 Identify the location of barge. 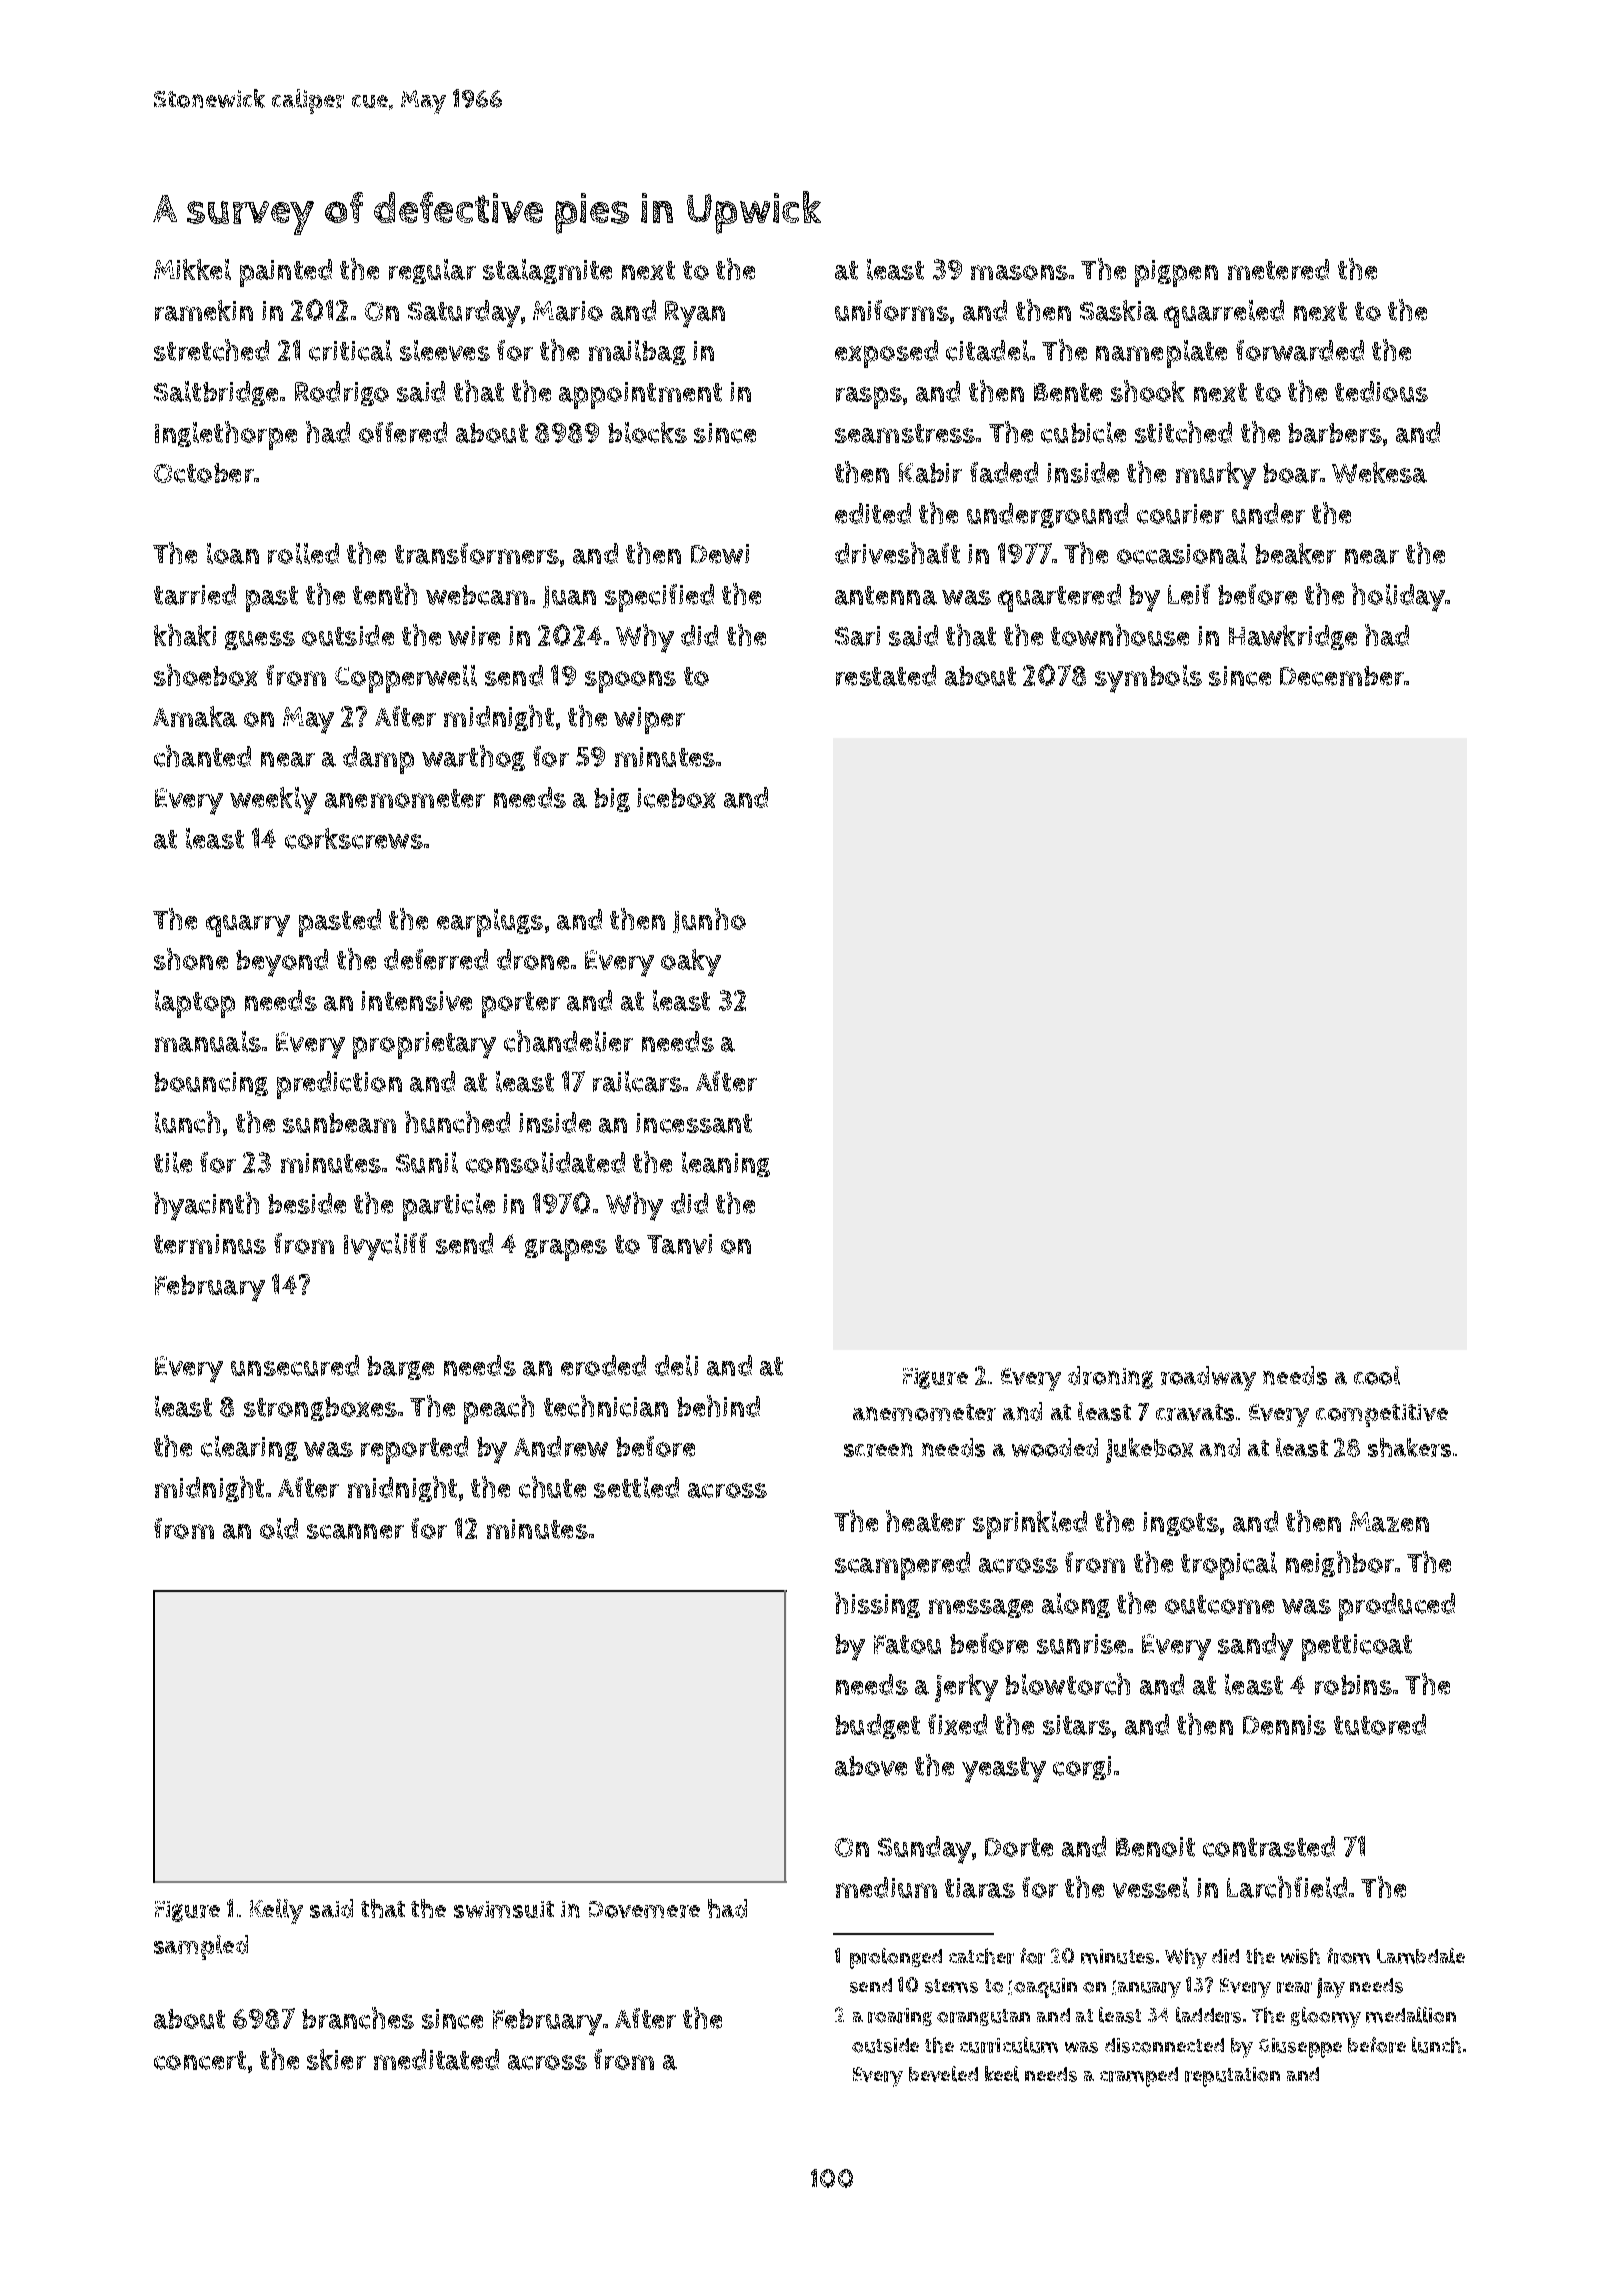
(400, 1368).
